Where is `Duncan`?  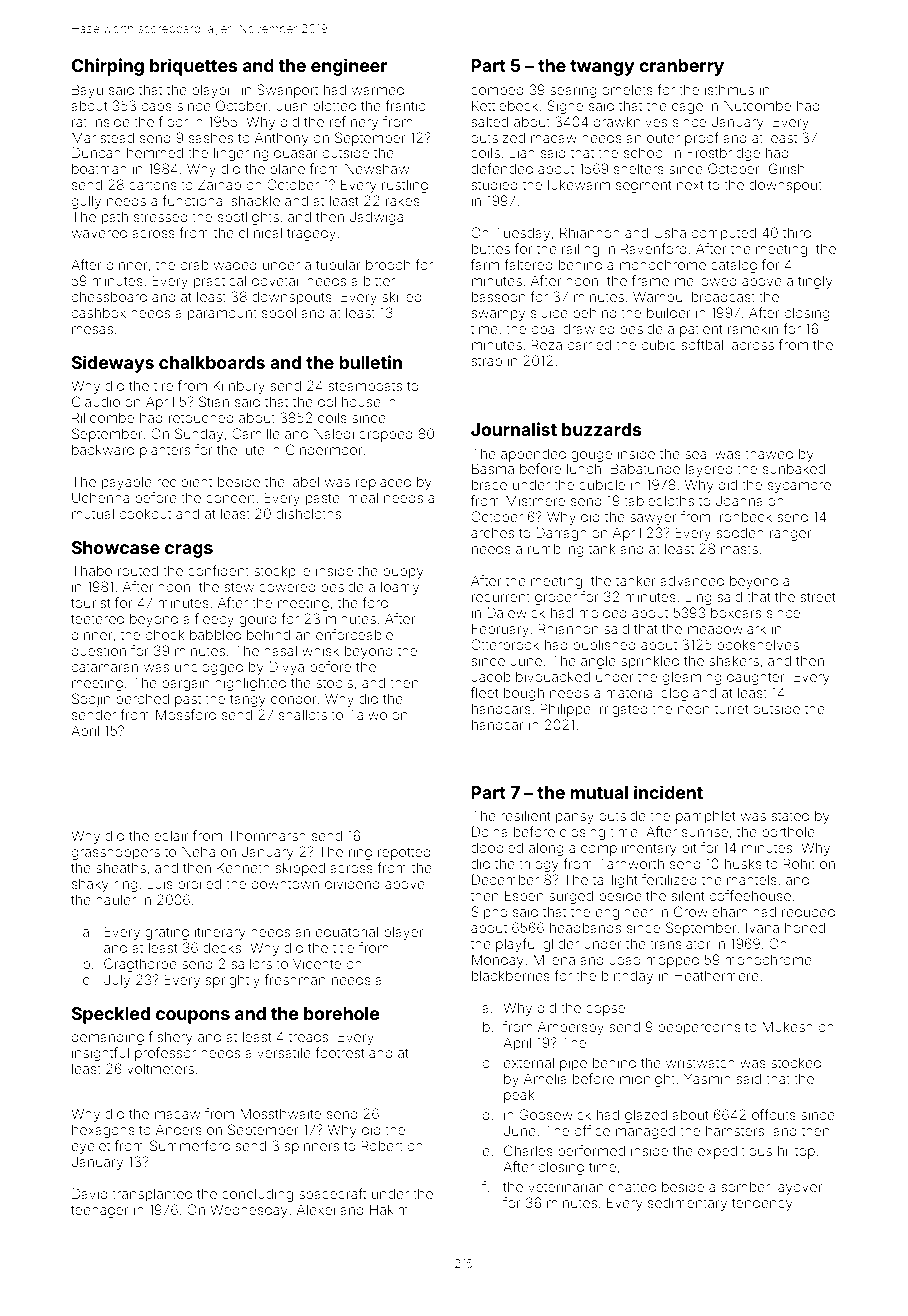 Duncan is located at coordinates (96, 152).
